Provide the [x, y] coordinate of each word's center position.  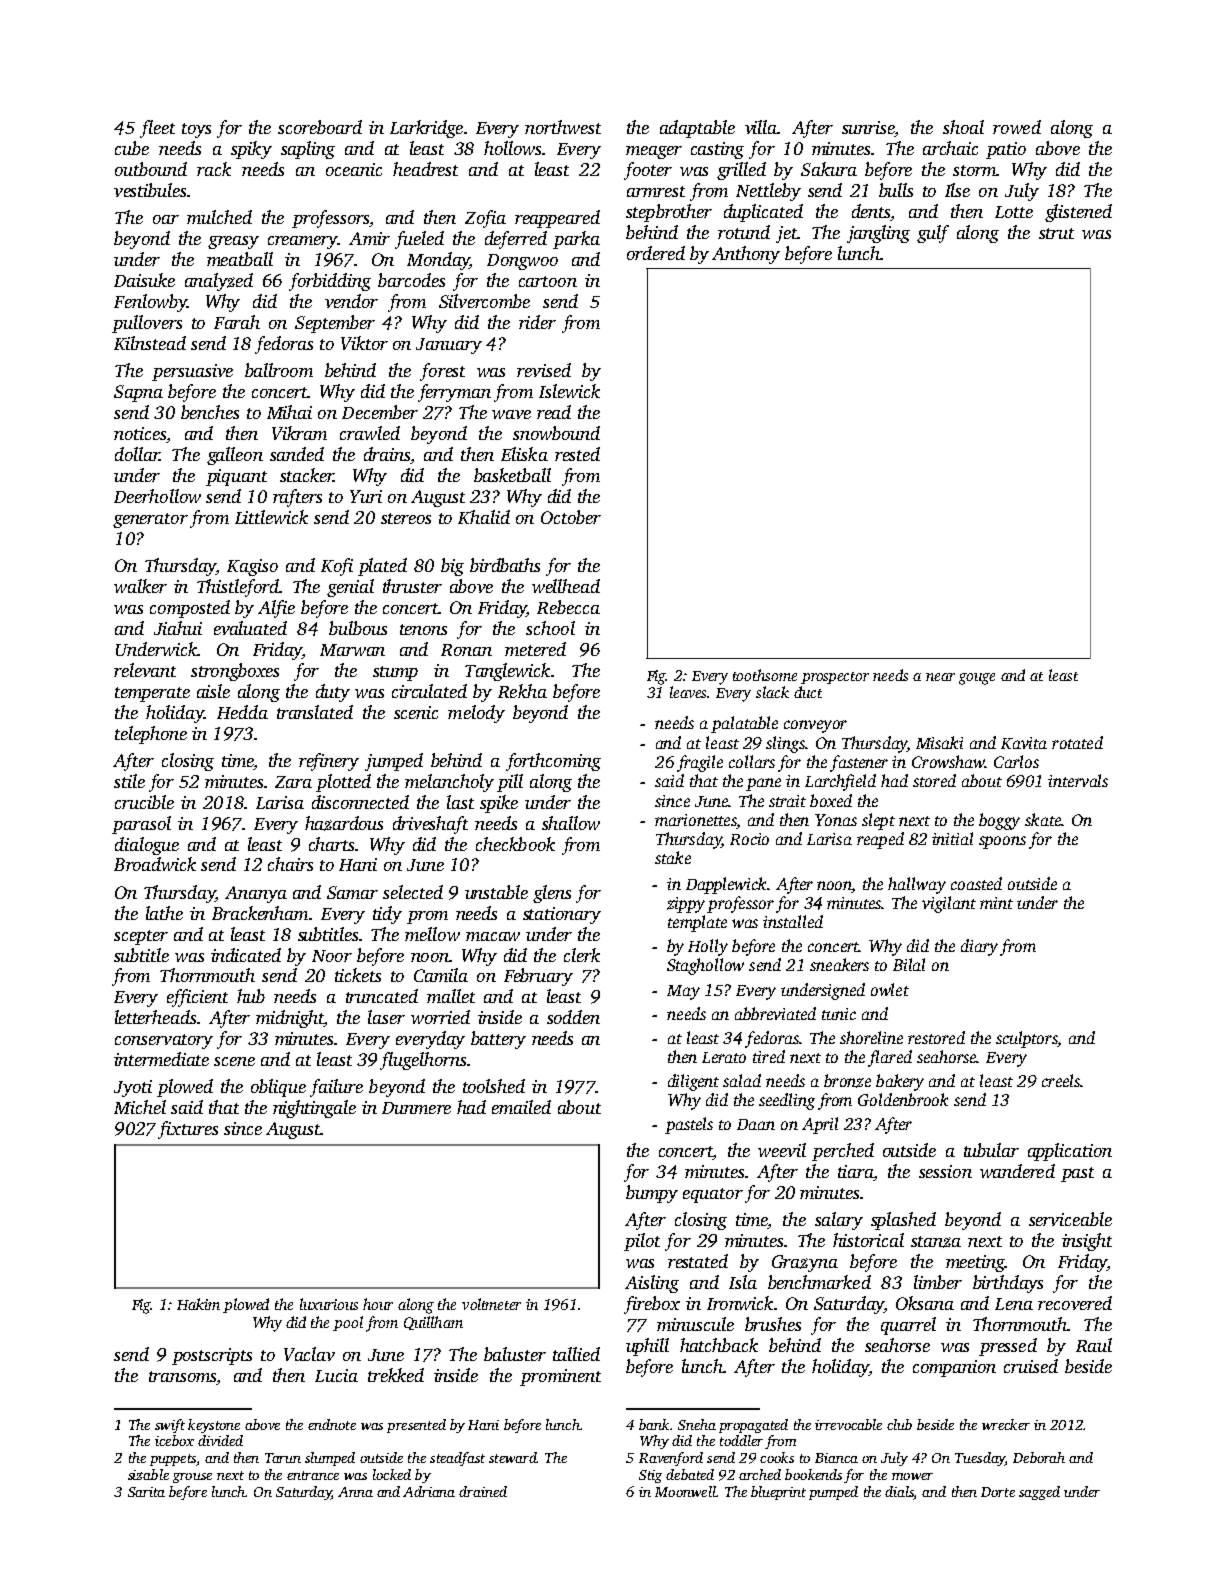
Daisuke [144, 280]
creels [1061, 1080]
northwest [563, 127]
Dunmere [416, 1108]
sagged [1039, 1493]
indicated [246, 955]
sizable [148, 1474]
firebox [652, 1305]
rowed [1017, 127]
